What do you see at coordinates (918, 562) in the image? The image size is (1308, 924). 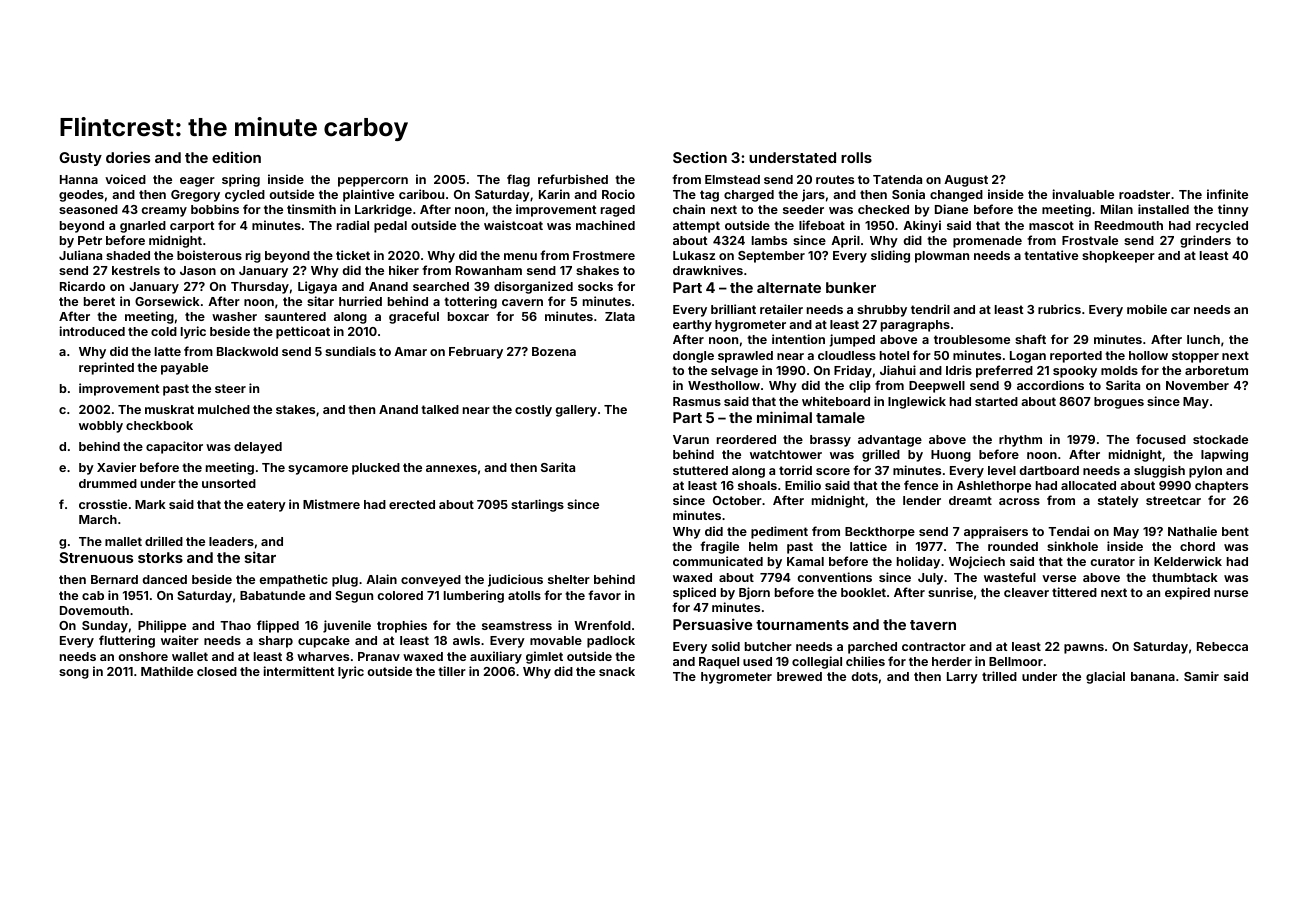 I see `holiday` at bounding box center [918, 562].
